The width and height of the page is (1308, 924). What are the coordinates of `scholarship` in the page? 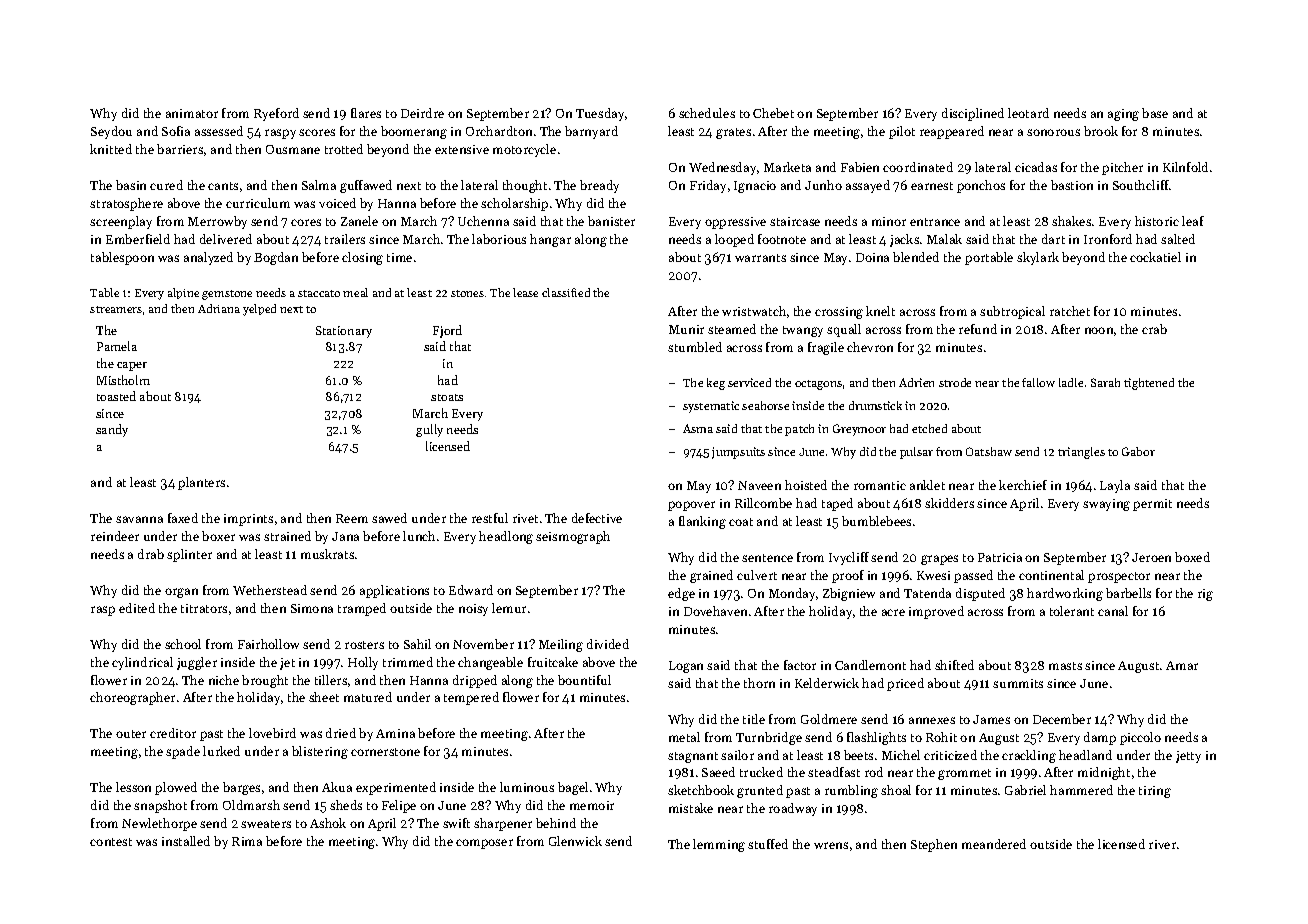 It's located at (514, 204).
